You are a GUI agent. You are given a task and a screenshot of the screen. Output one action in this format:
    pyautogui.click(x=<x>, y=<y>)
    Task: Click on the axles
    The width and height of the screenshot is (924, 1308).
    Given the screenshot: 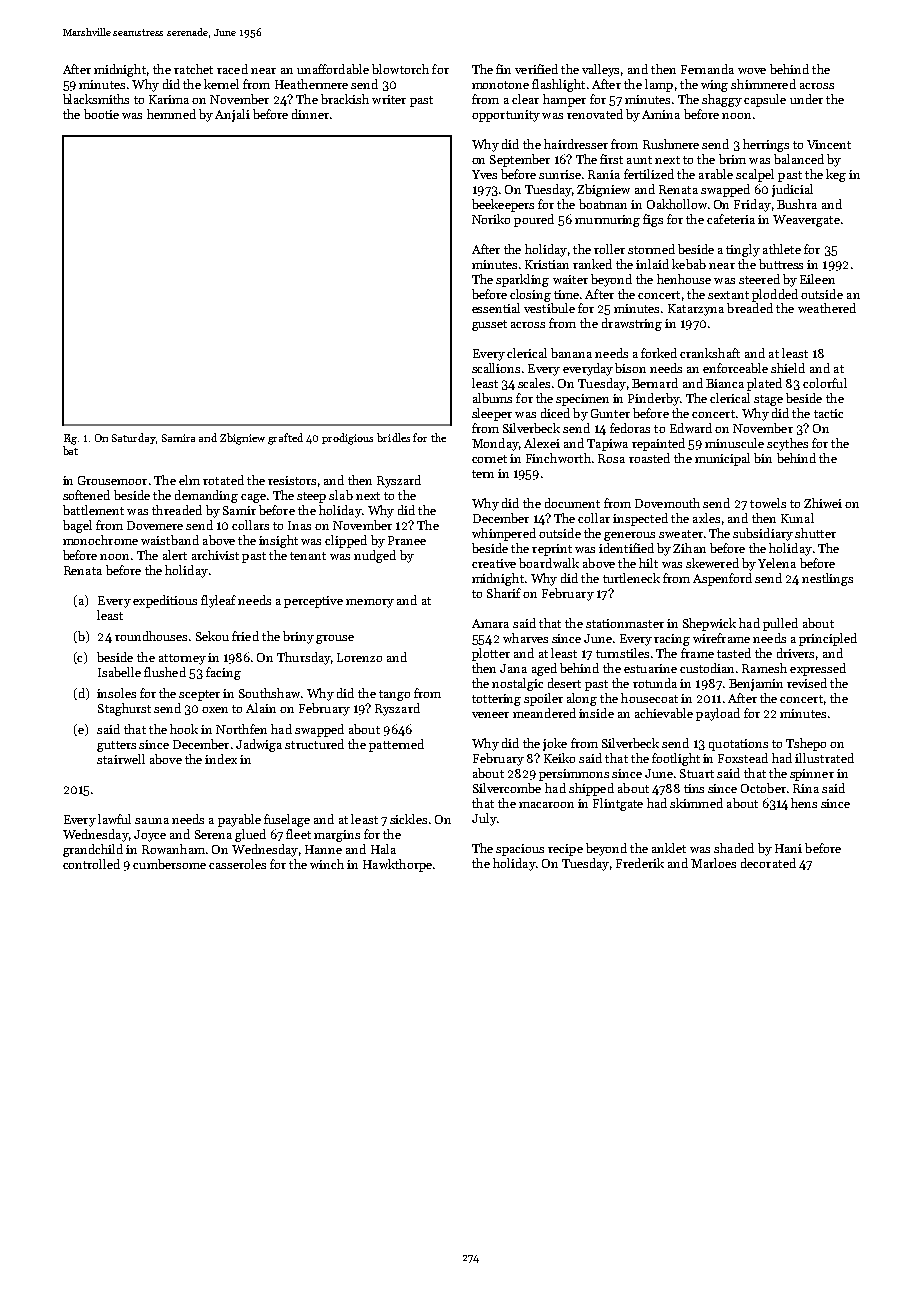 What is the action you would take?
    pyautogui.click(x=706, y=518)
